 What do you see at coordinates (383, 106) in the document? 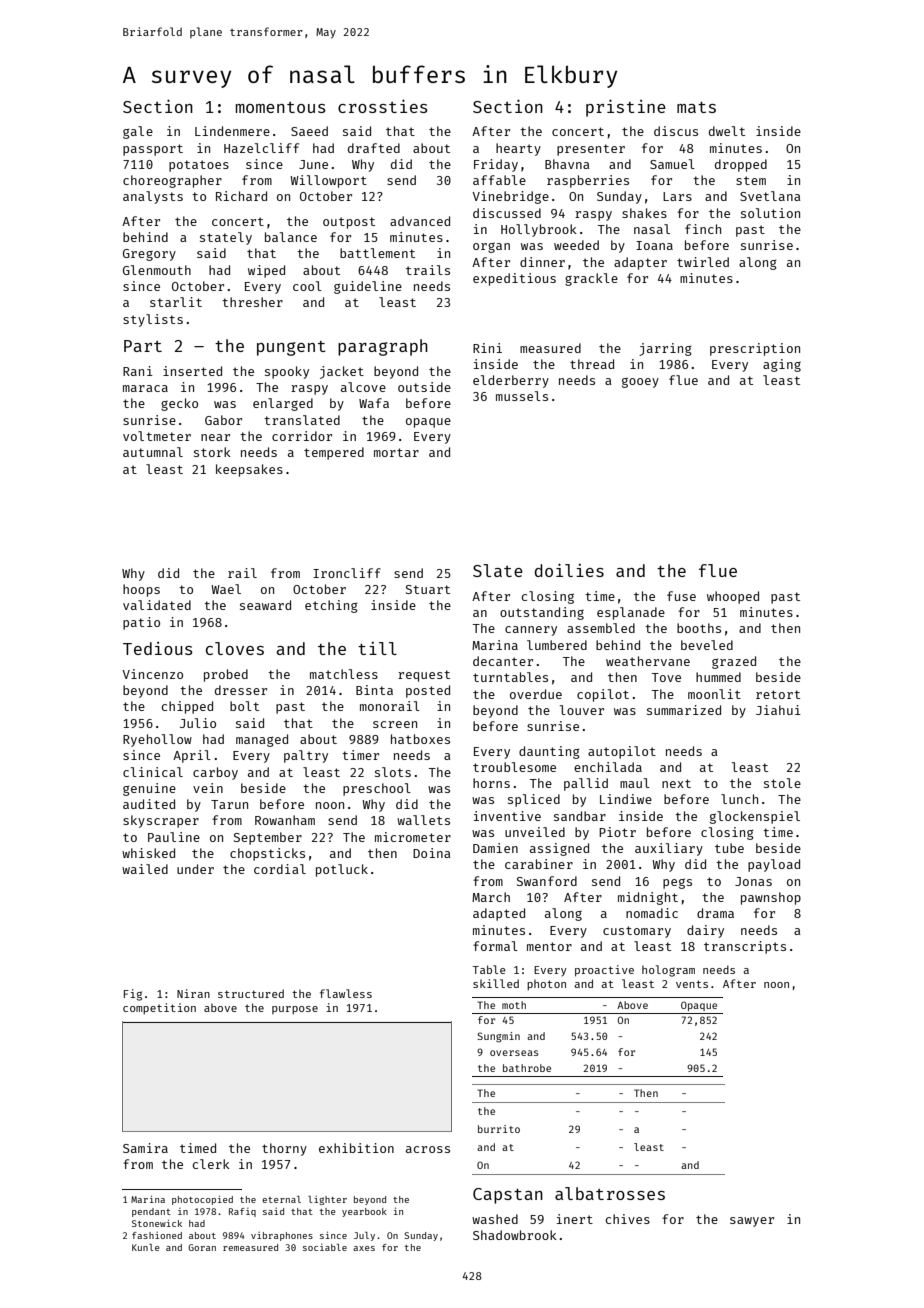
I see `crossties` at bounding box center [383, 106].
